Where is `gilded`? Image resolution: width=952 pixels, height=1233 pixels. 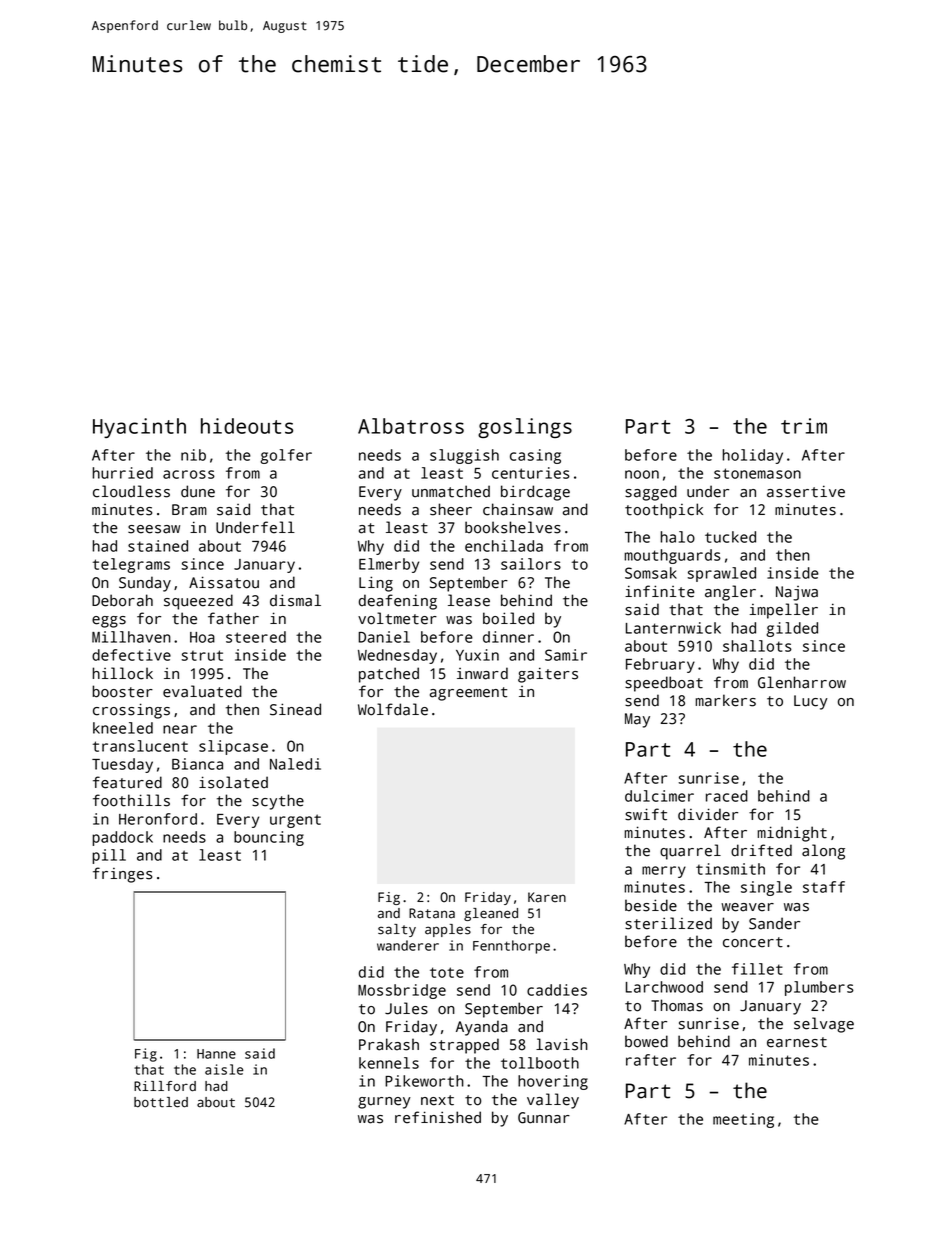 gilded is located at coordinates (792, 629).
